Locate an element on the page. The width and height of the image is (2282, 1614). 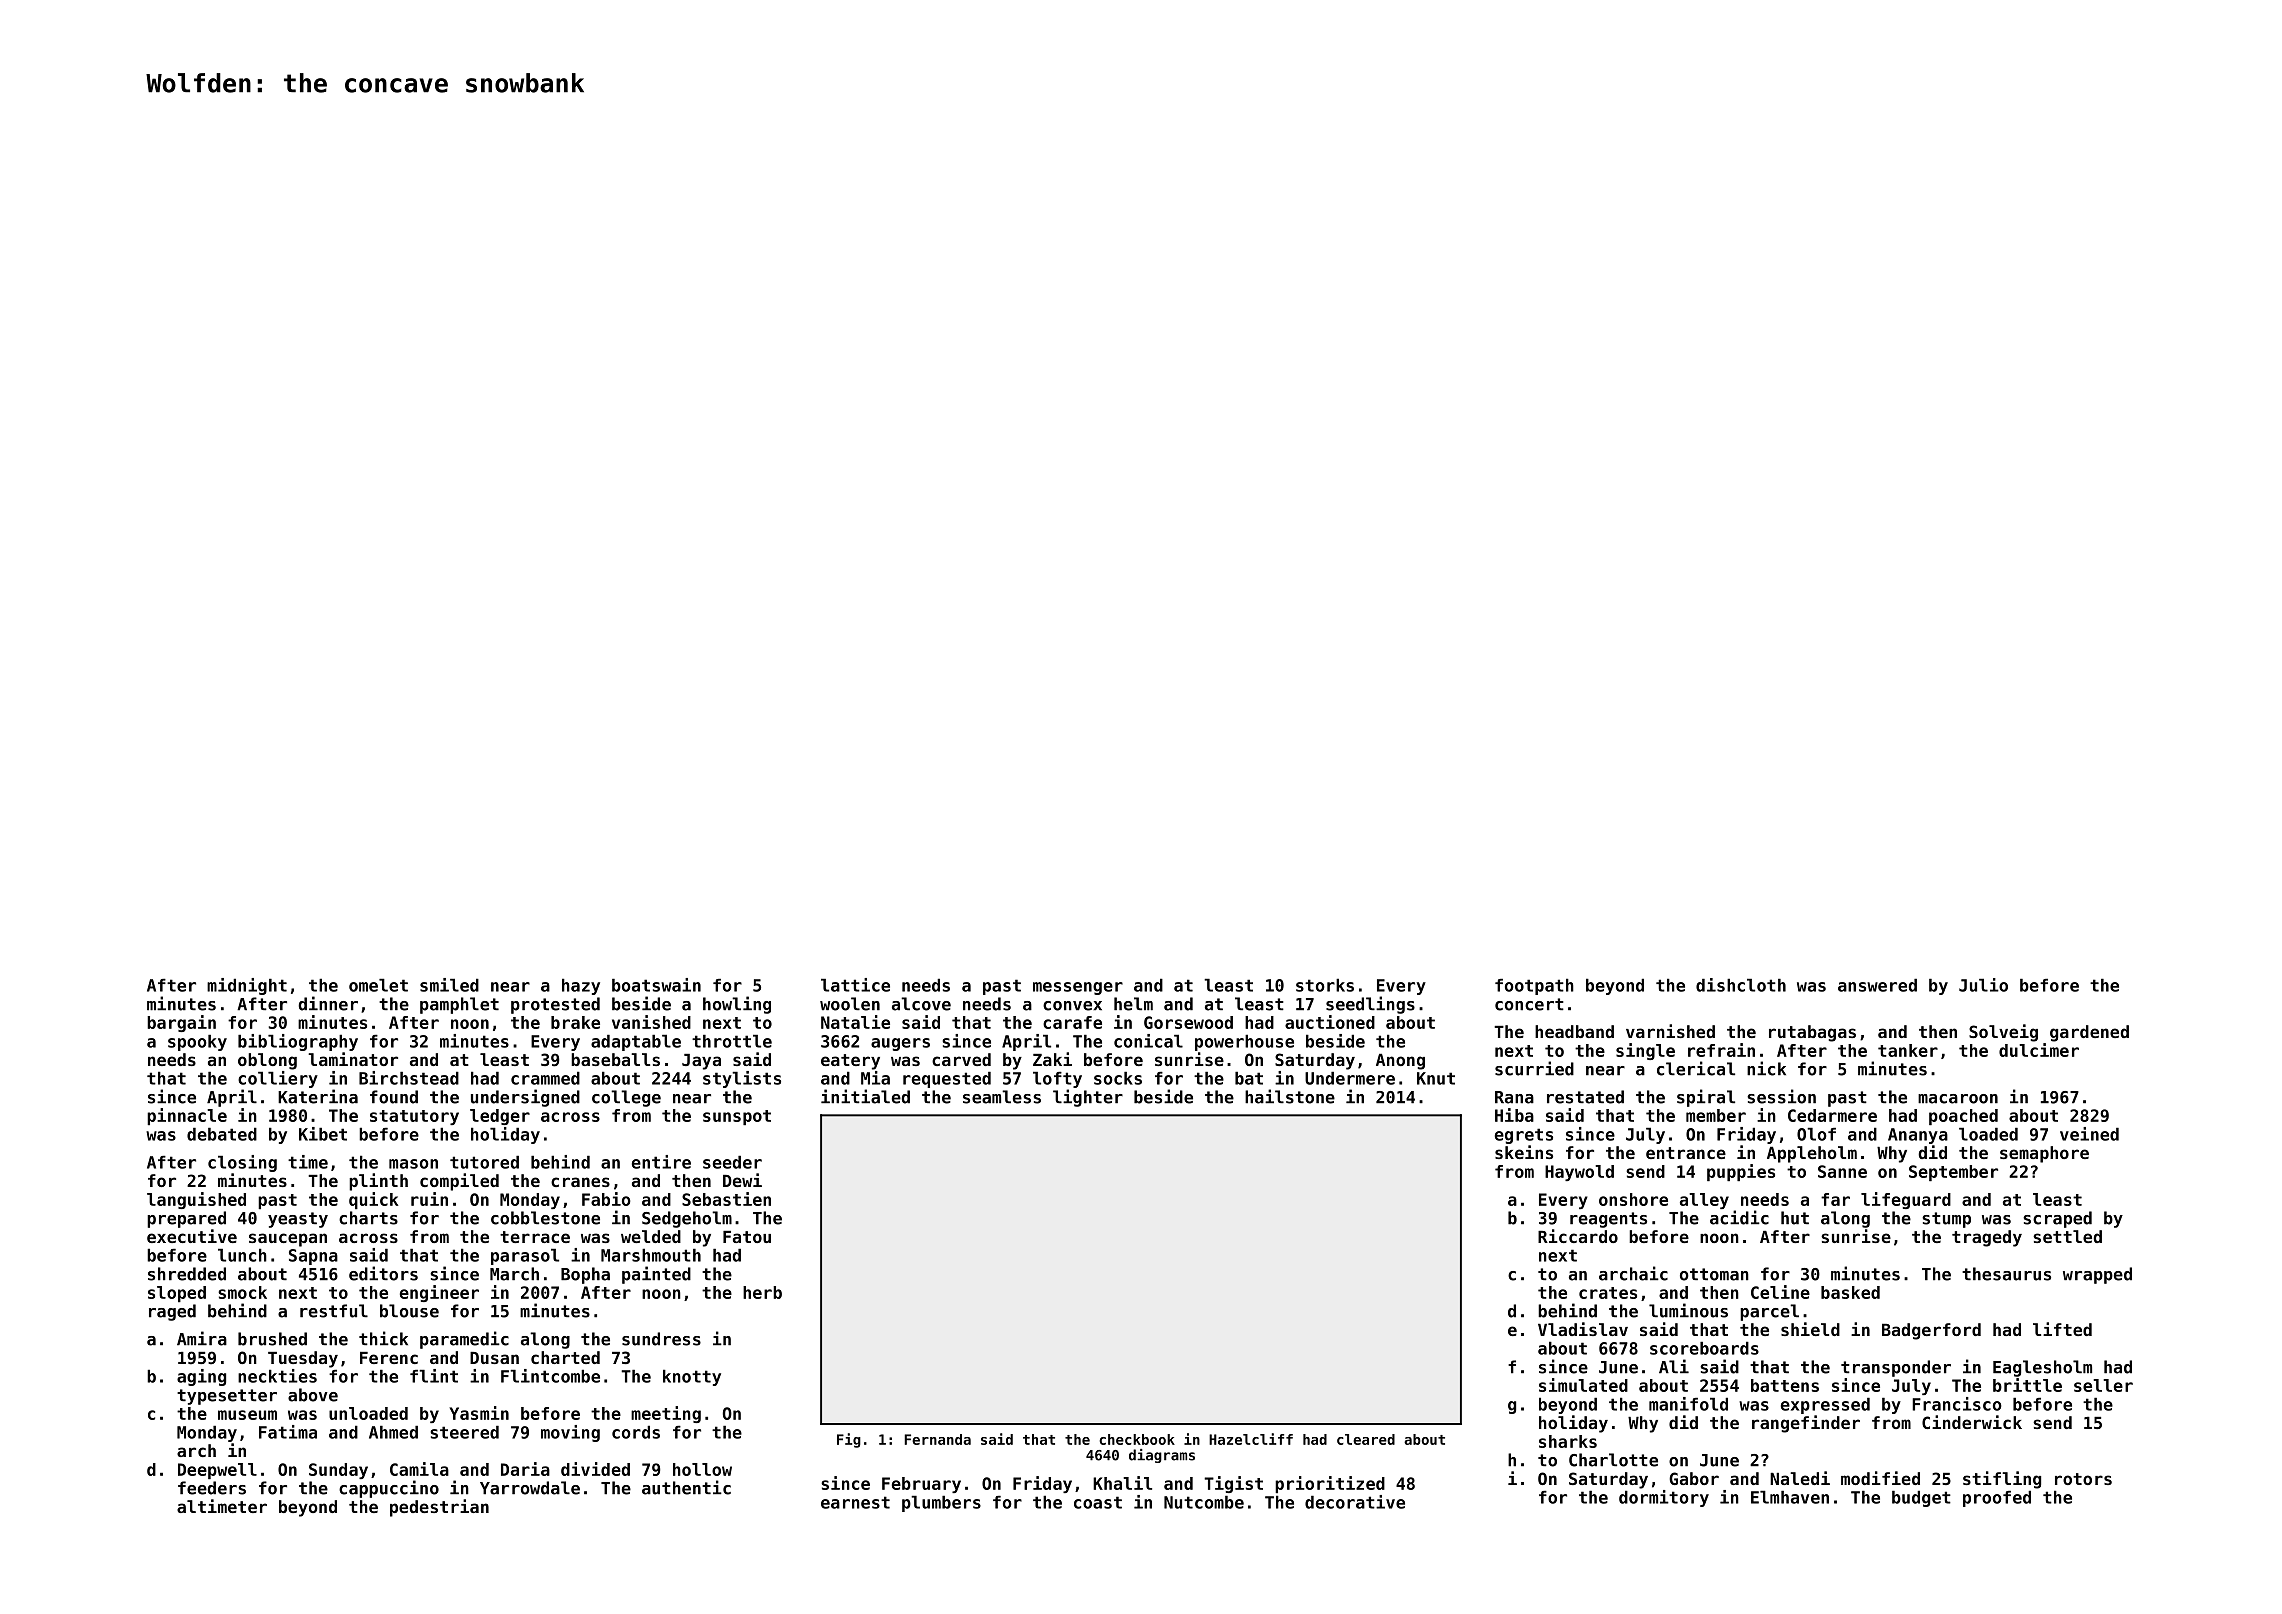
seller is located at coordinates (2103, 1385).
